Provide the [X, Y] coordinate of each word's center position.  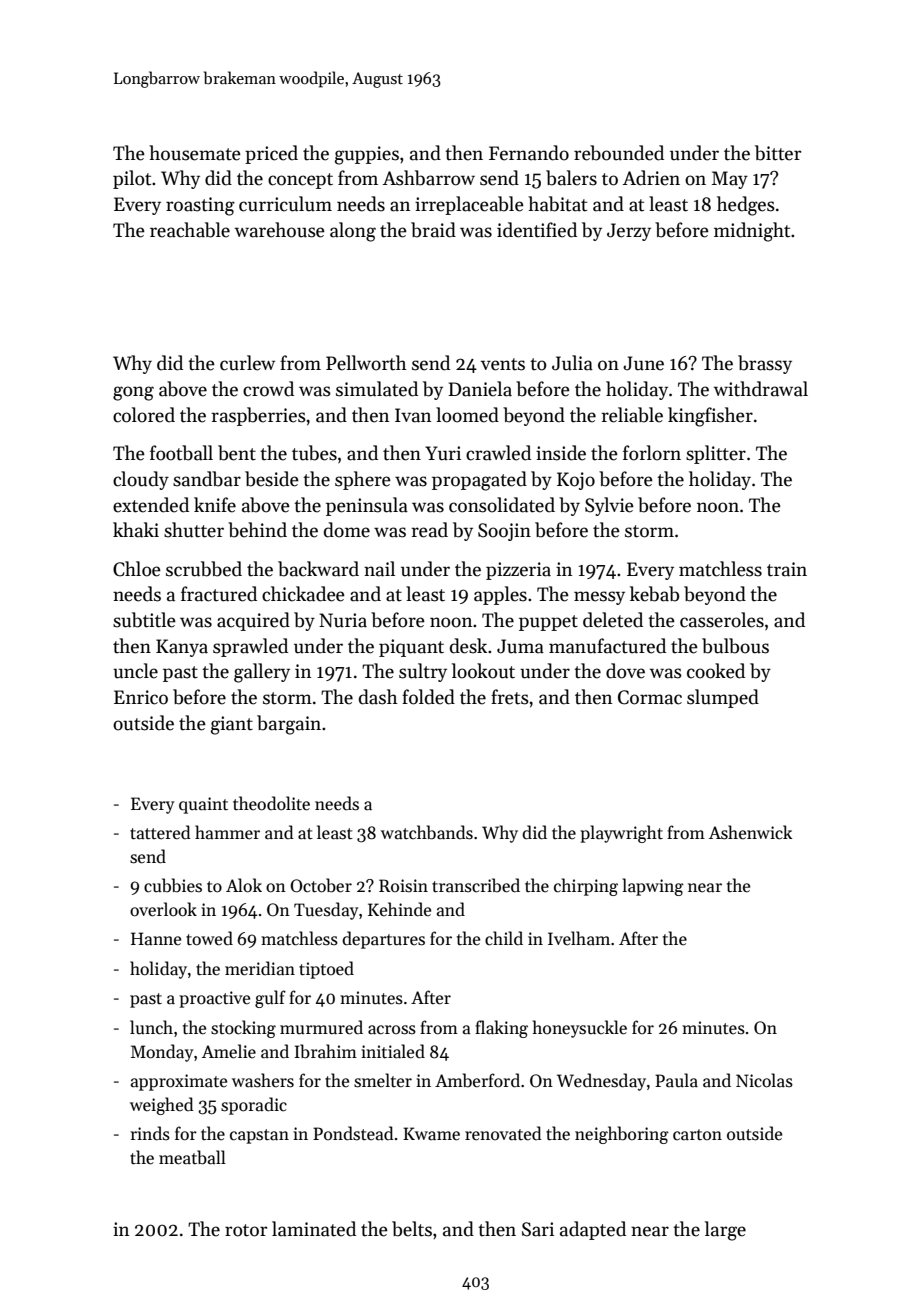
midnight [752, 232]
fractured [219, 594]
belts [412, 1229]
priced [271, 154]
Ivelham [579, 938]
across [392, 1030]
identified [537, 230]
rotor [246, 1230]
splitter [716, 454]
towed [209, 938]
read [429, 530]
